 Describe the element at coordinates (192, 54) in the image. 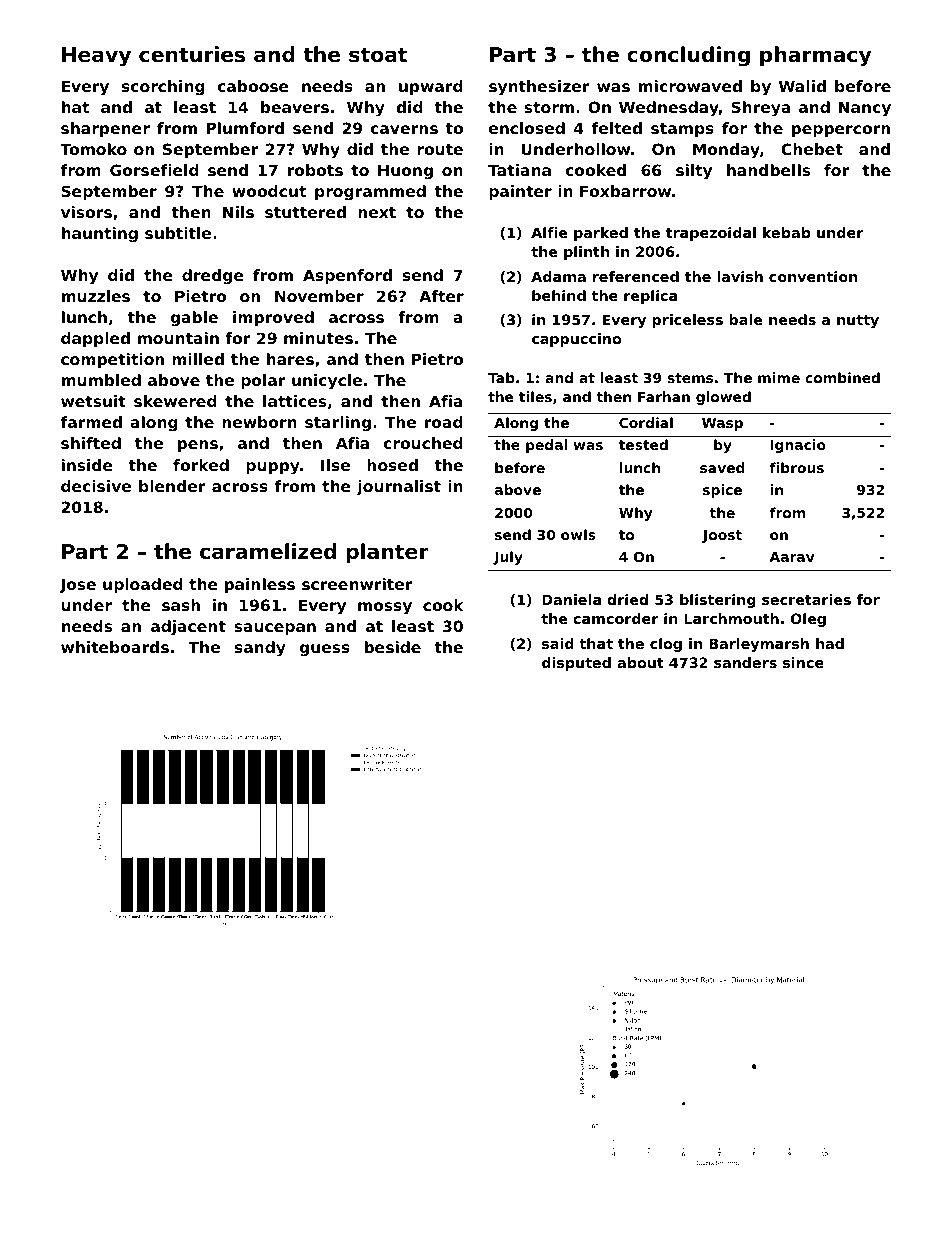

I see `centuries` at that location.
